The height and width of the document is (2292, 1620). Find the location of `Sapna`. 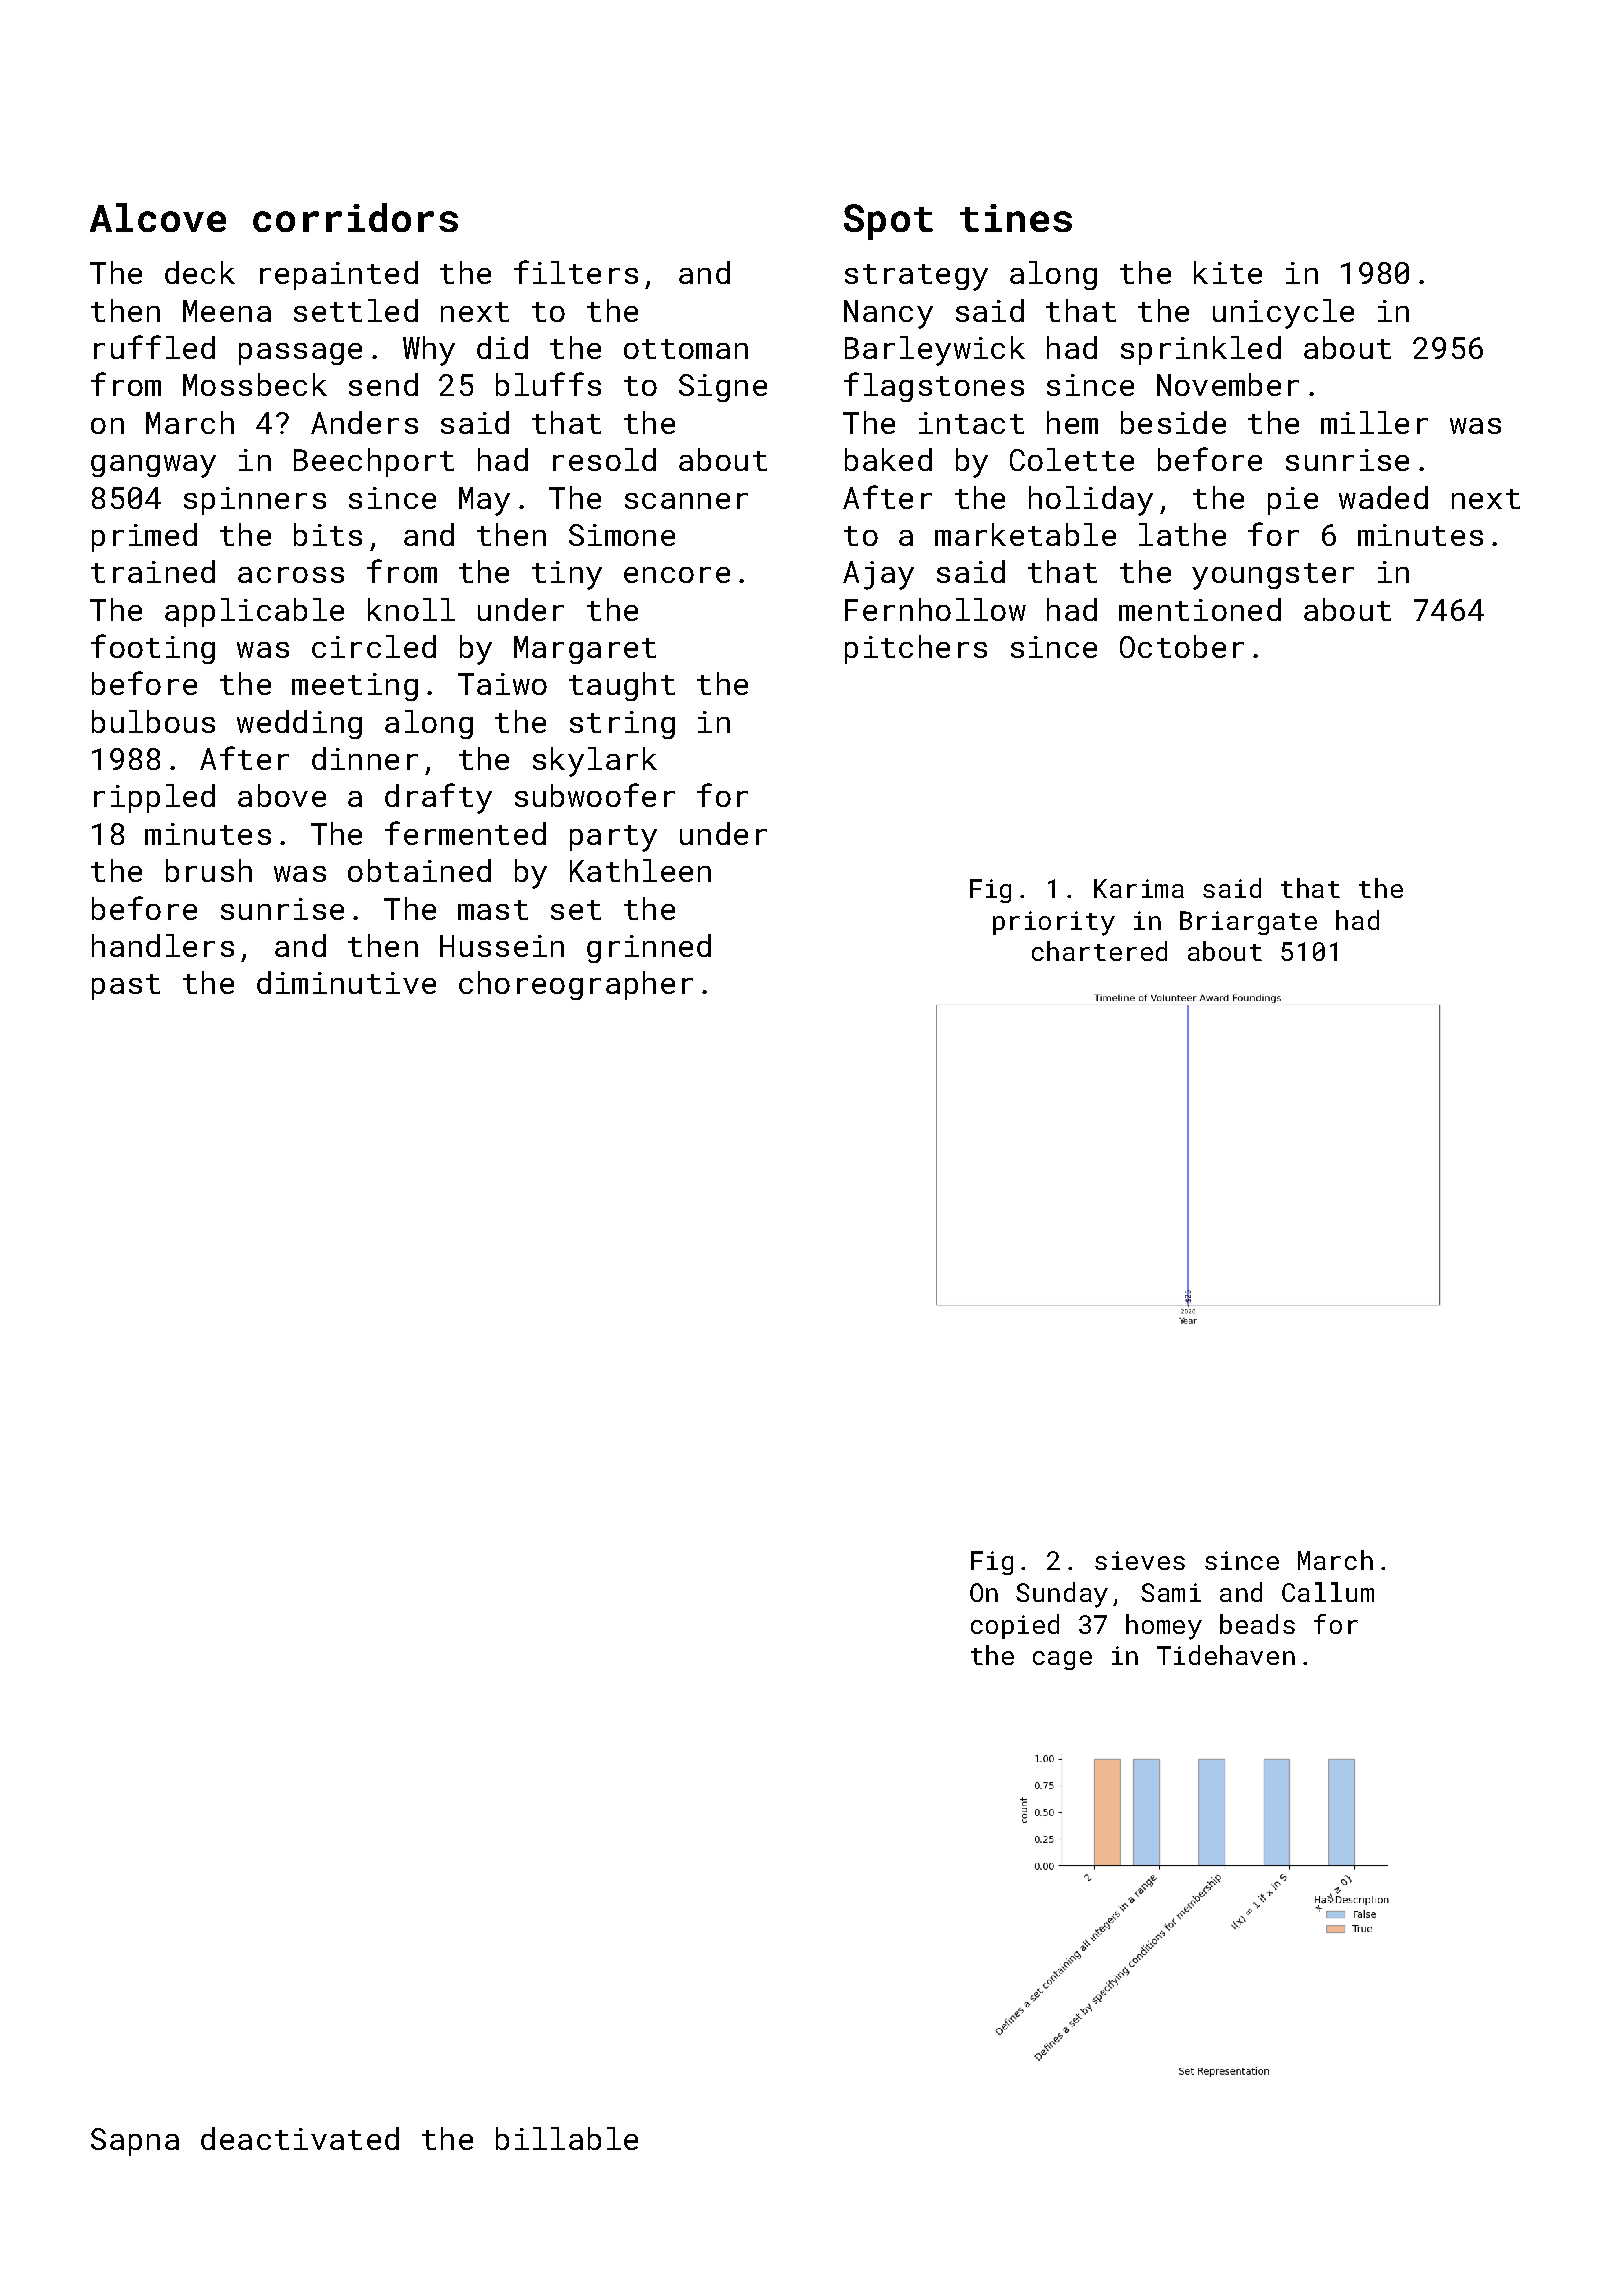

Sapna is located at coordinates (135, 2142).
